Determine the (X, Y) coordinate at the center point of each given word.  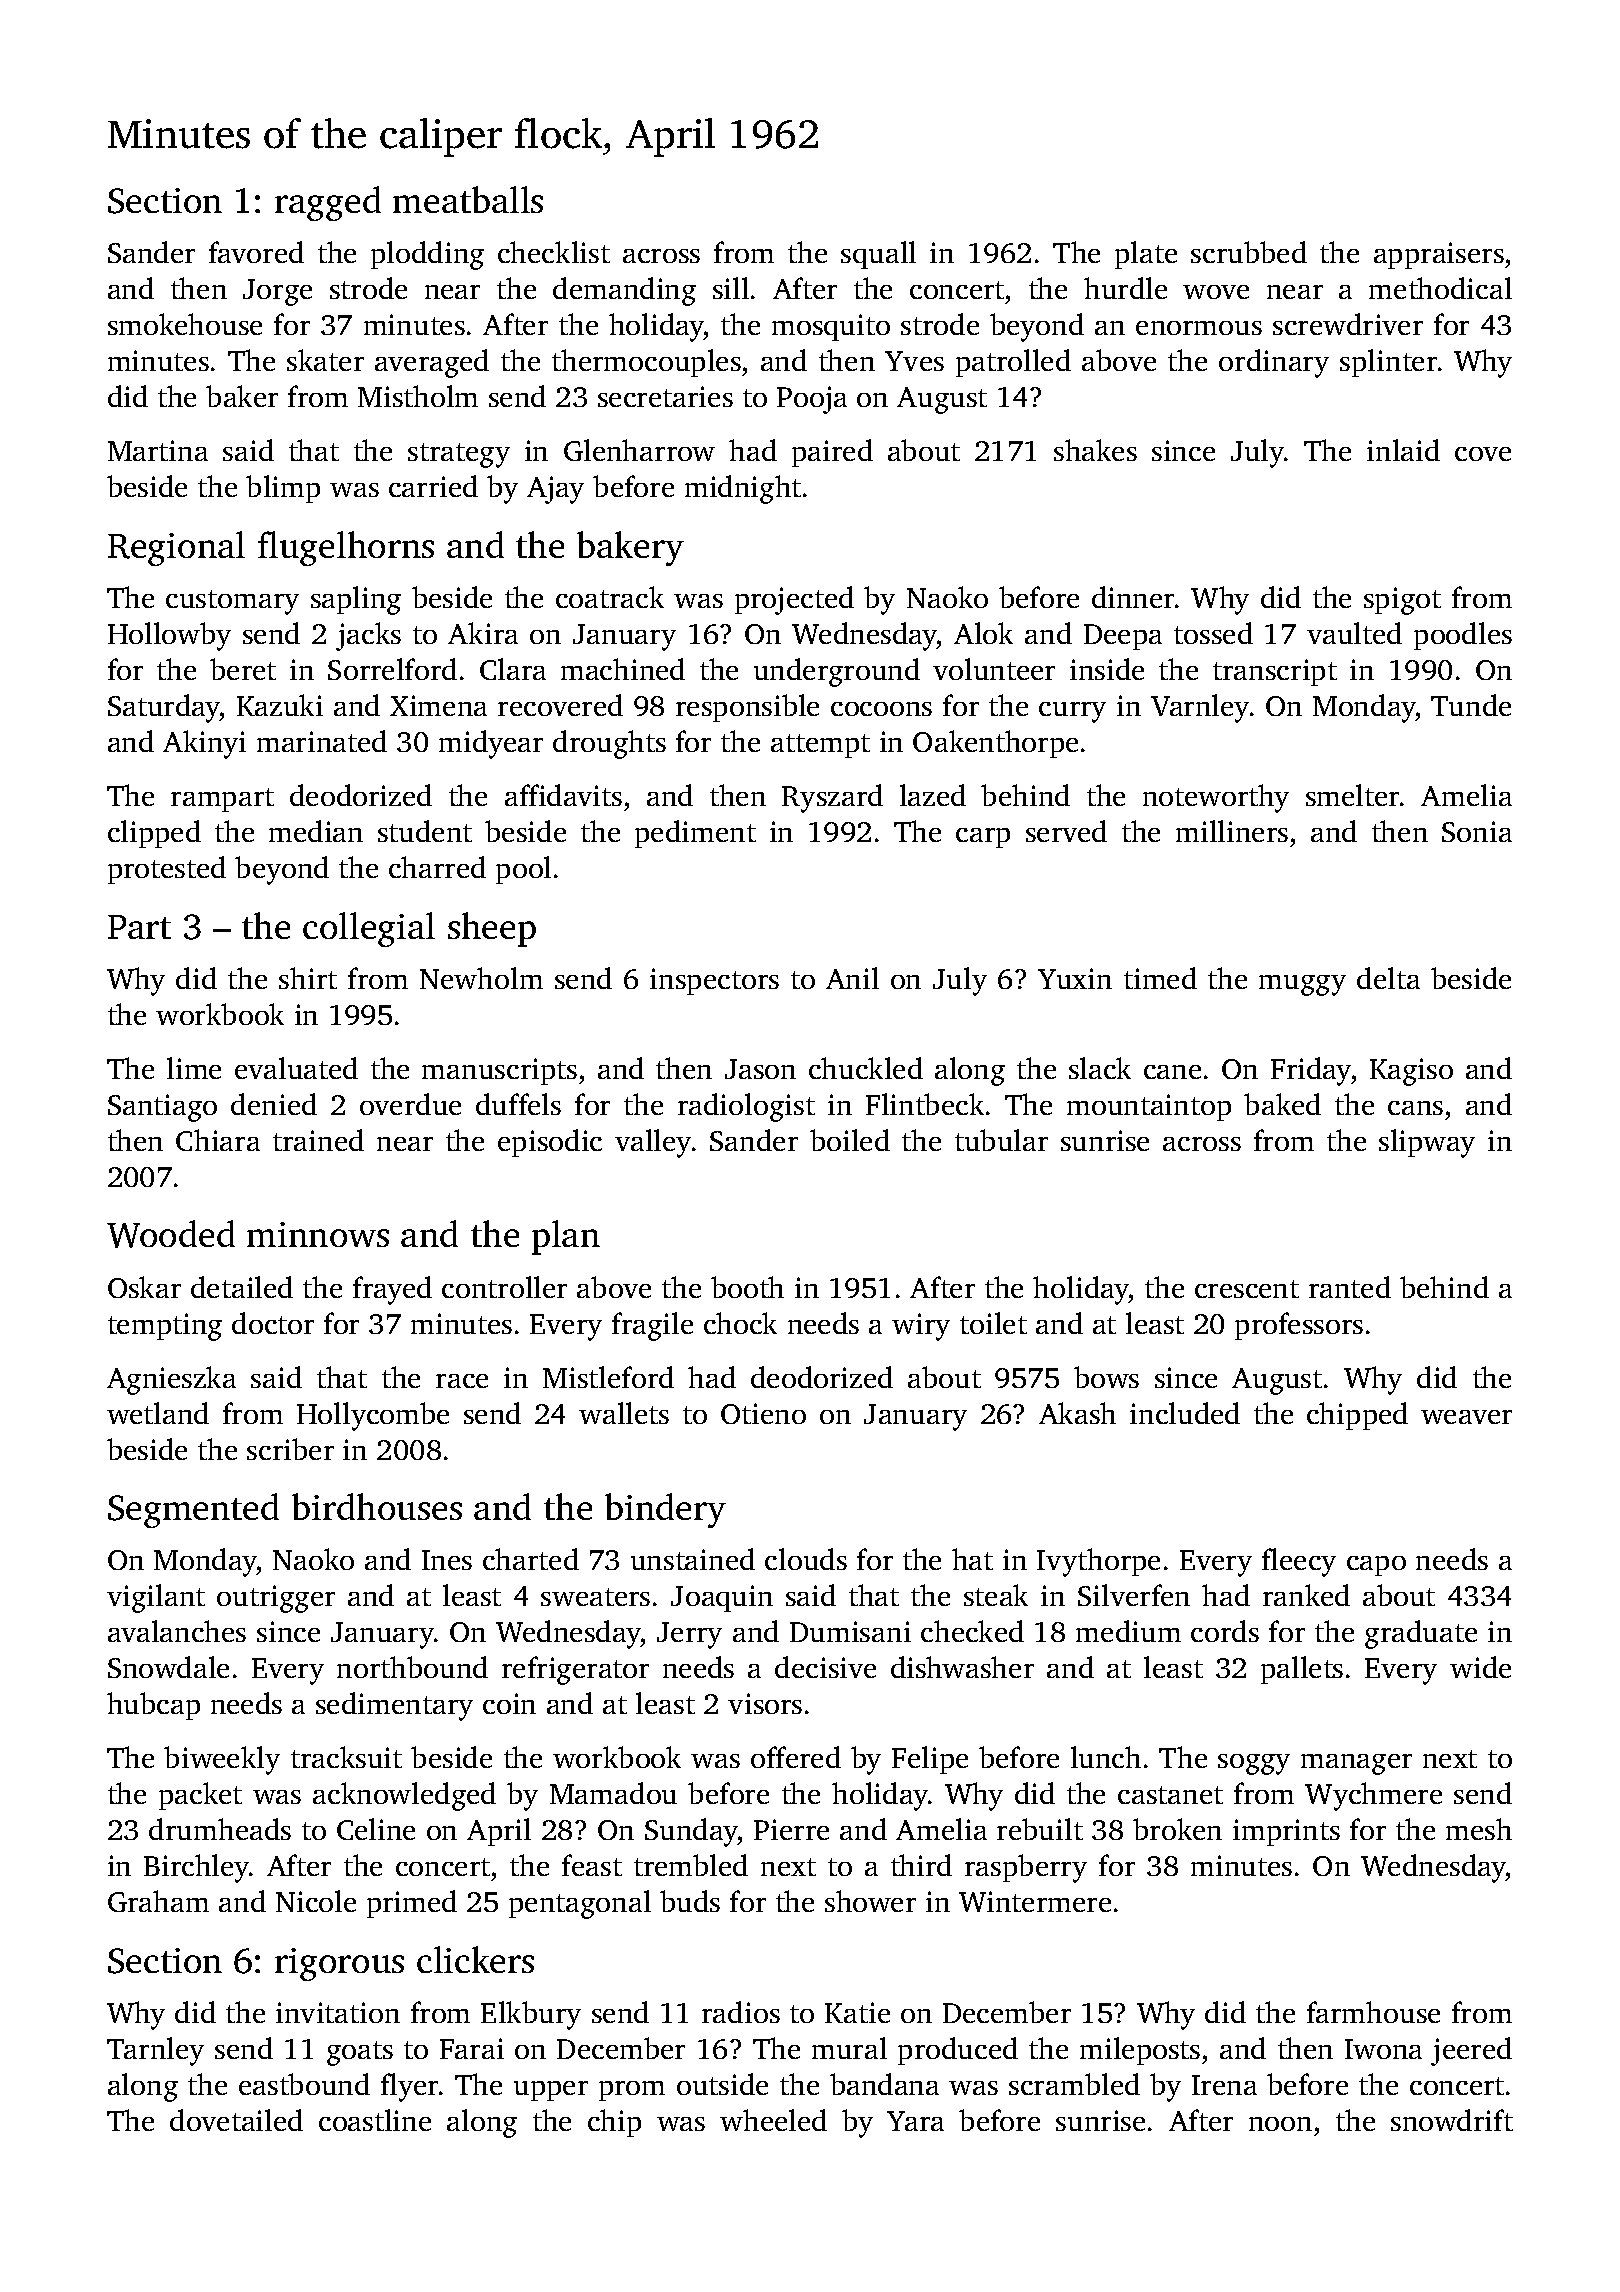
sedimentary (394, 1706)
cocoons (881, 709)
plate (1146, 255)
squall (878, 255)
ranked (1306, 1595)
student (425, 831)
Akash (1077, 1413)
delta (1388, 978)
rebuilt (1040, 1829)
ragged (328, 203)
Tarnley (155, 2051)
